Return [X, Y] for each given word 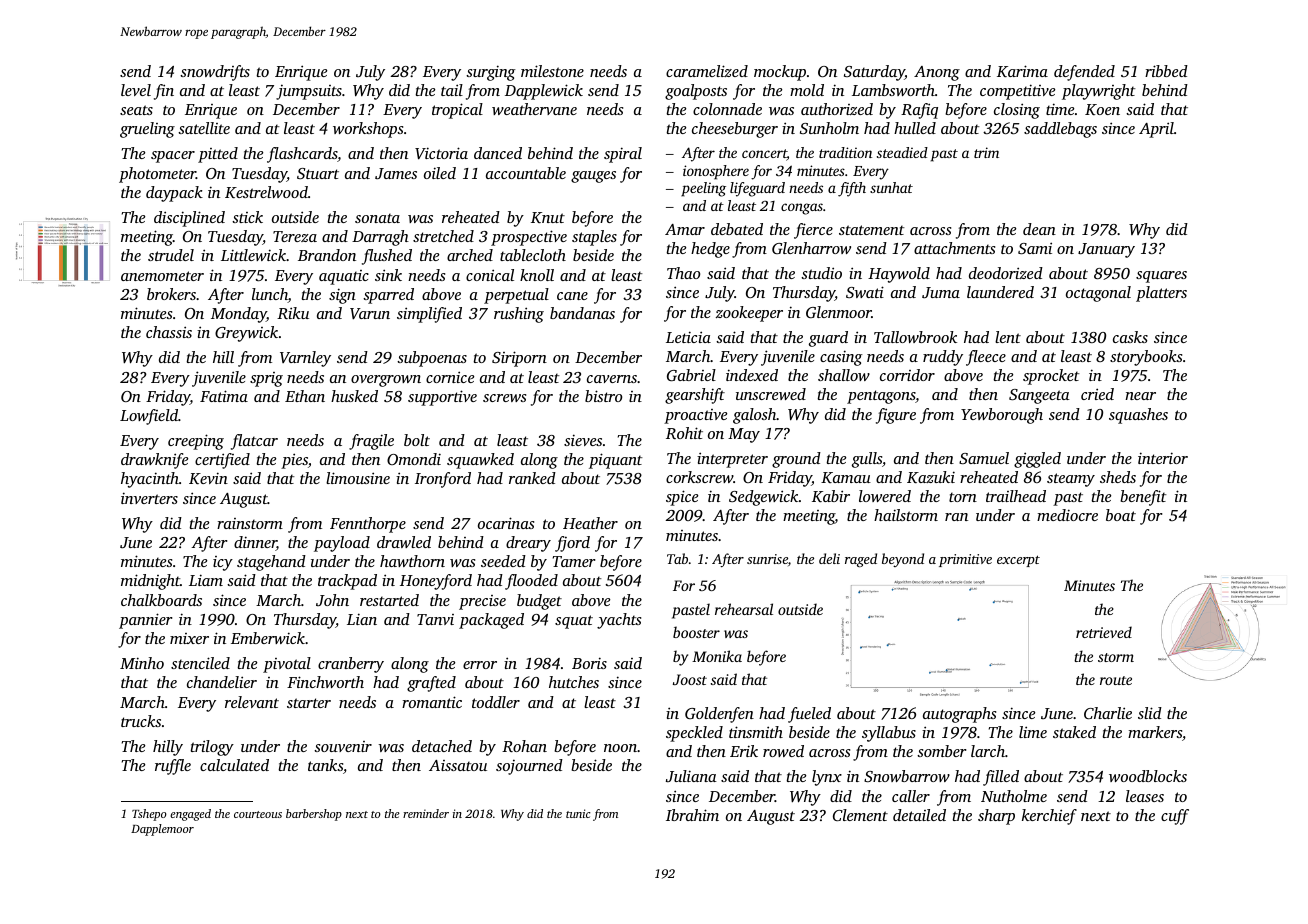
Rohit [684, 433]
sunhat [891, 187]
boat [1121, 515]
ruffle [173, 767]
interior [1163, 458]
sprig [266, 379]
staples [594, 238]
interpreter [732, 460]
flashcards [302, 155]
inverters [149, 498]
